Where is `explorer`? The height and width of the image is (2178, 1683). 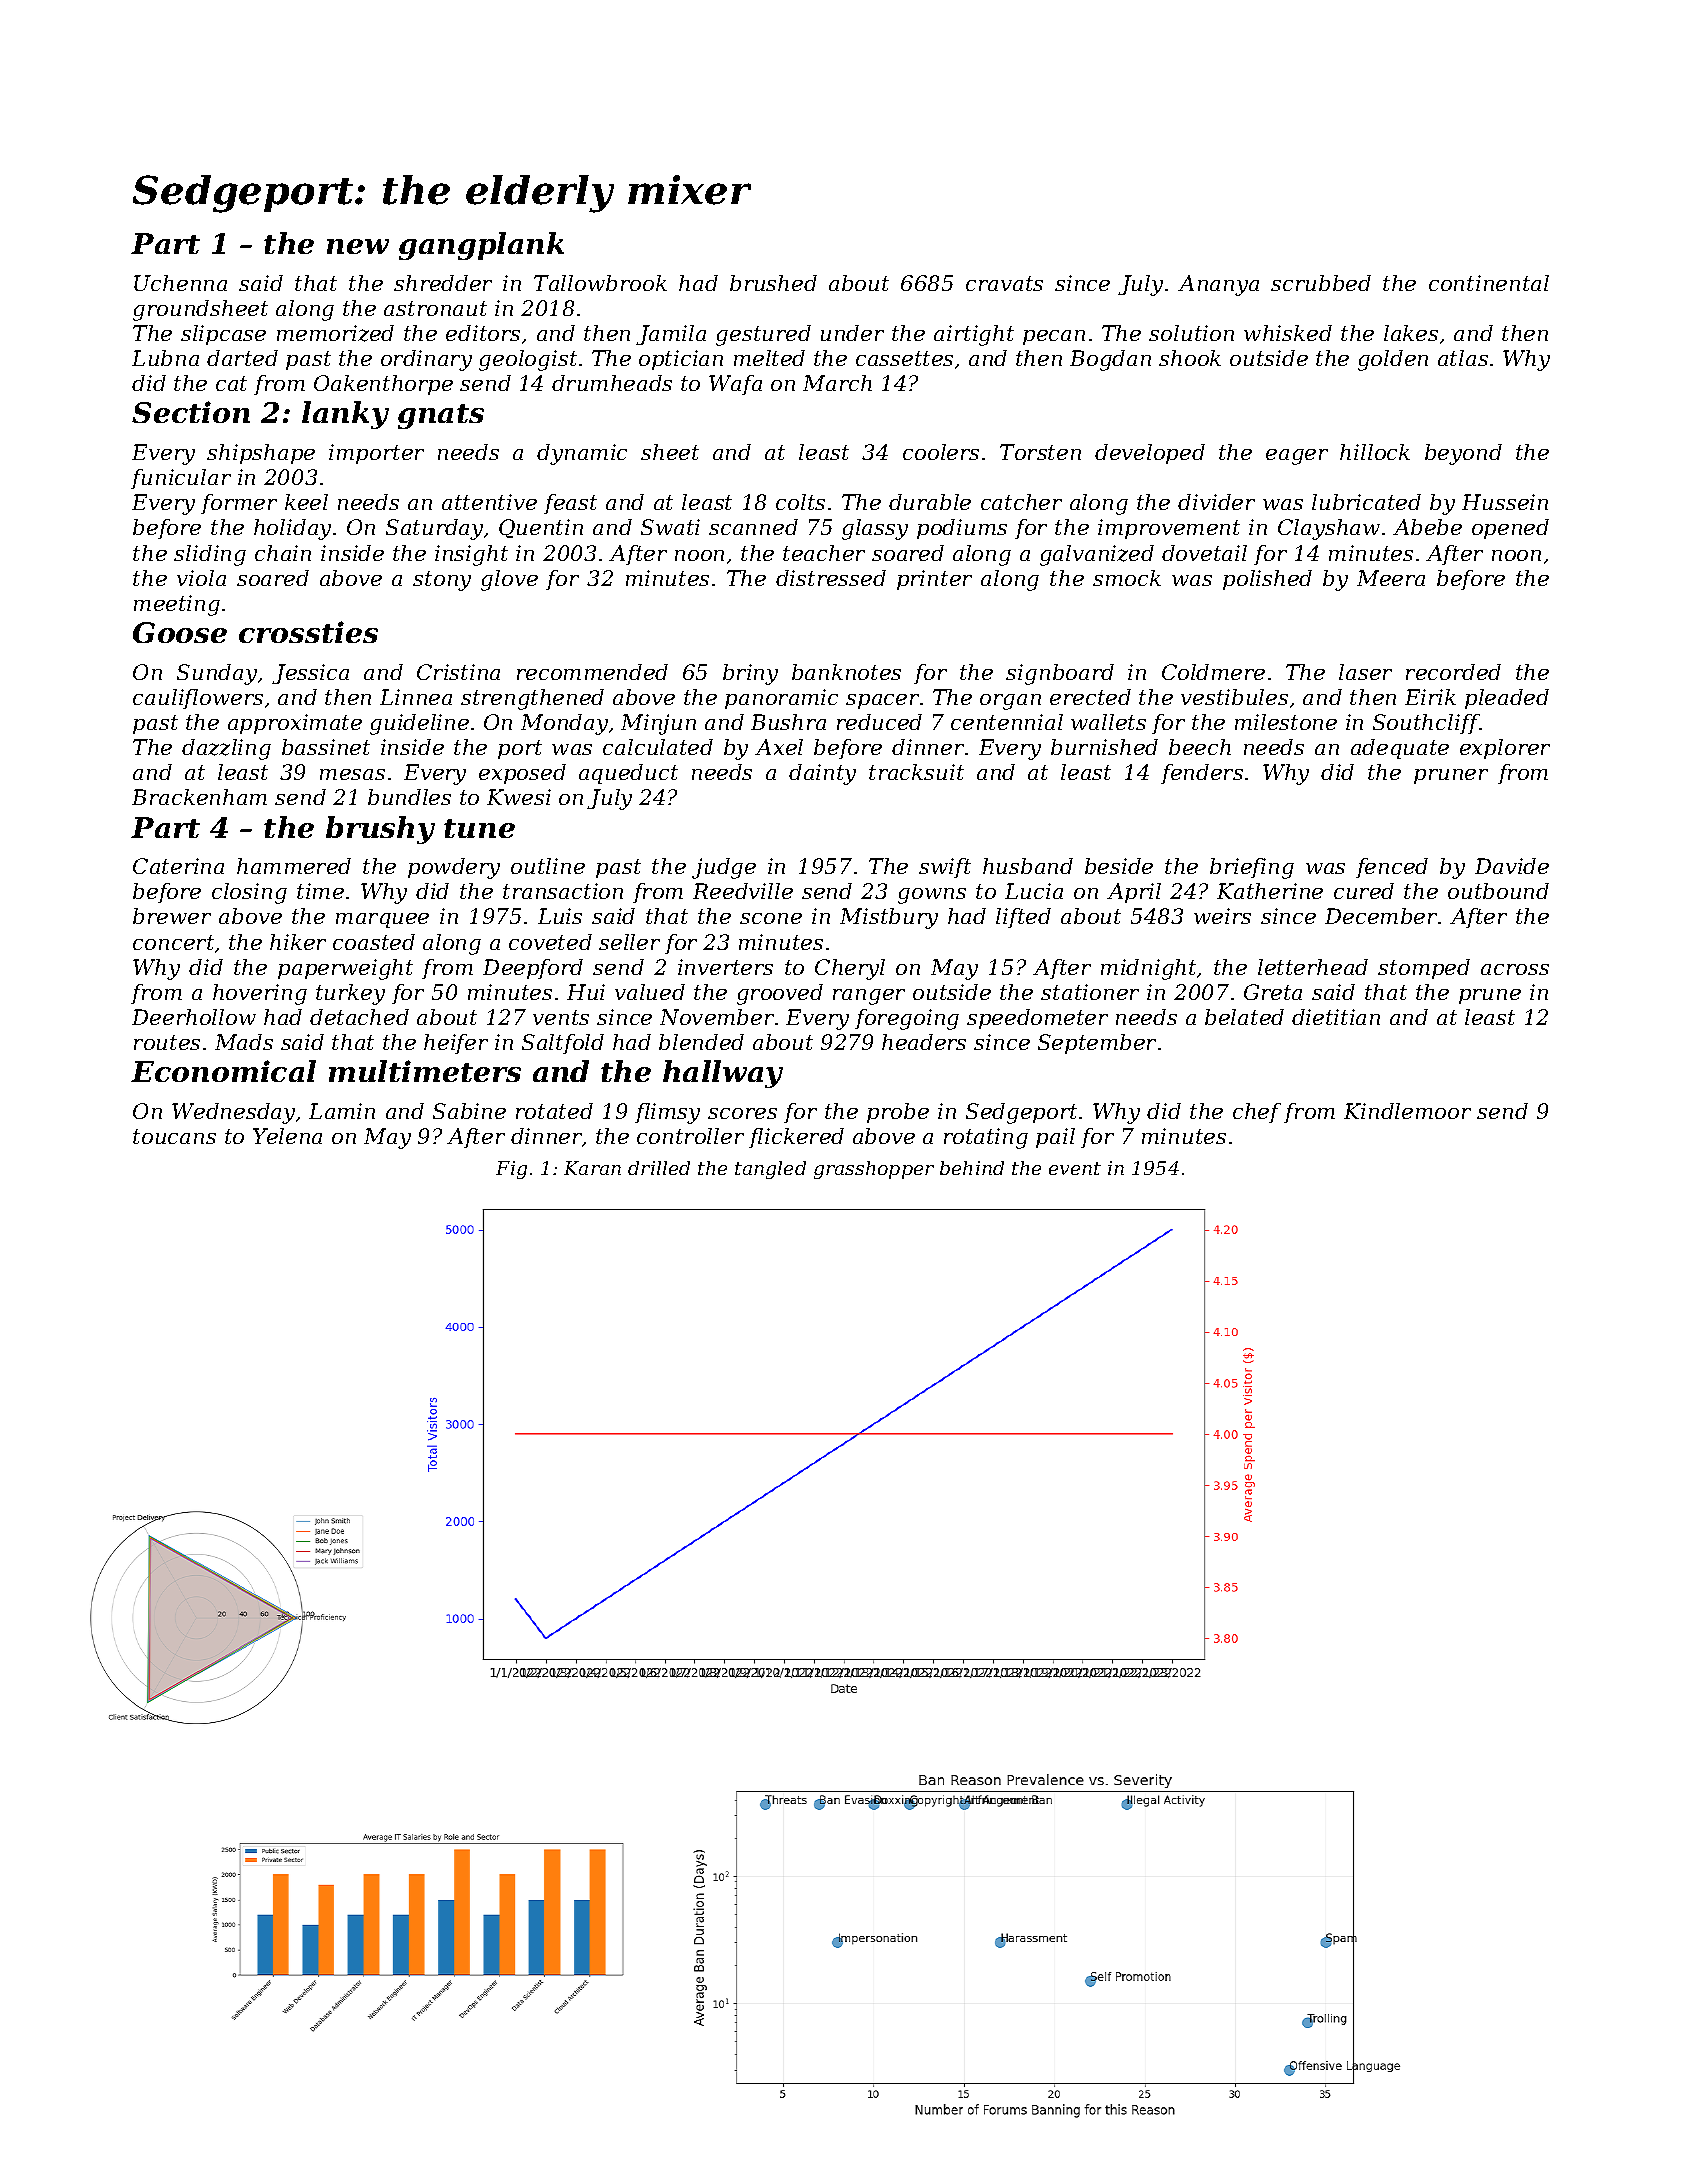 explorer is located at coordinates (1505, 749).
